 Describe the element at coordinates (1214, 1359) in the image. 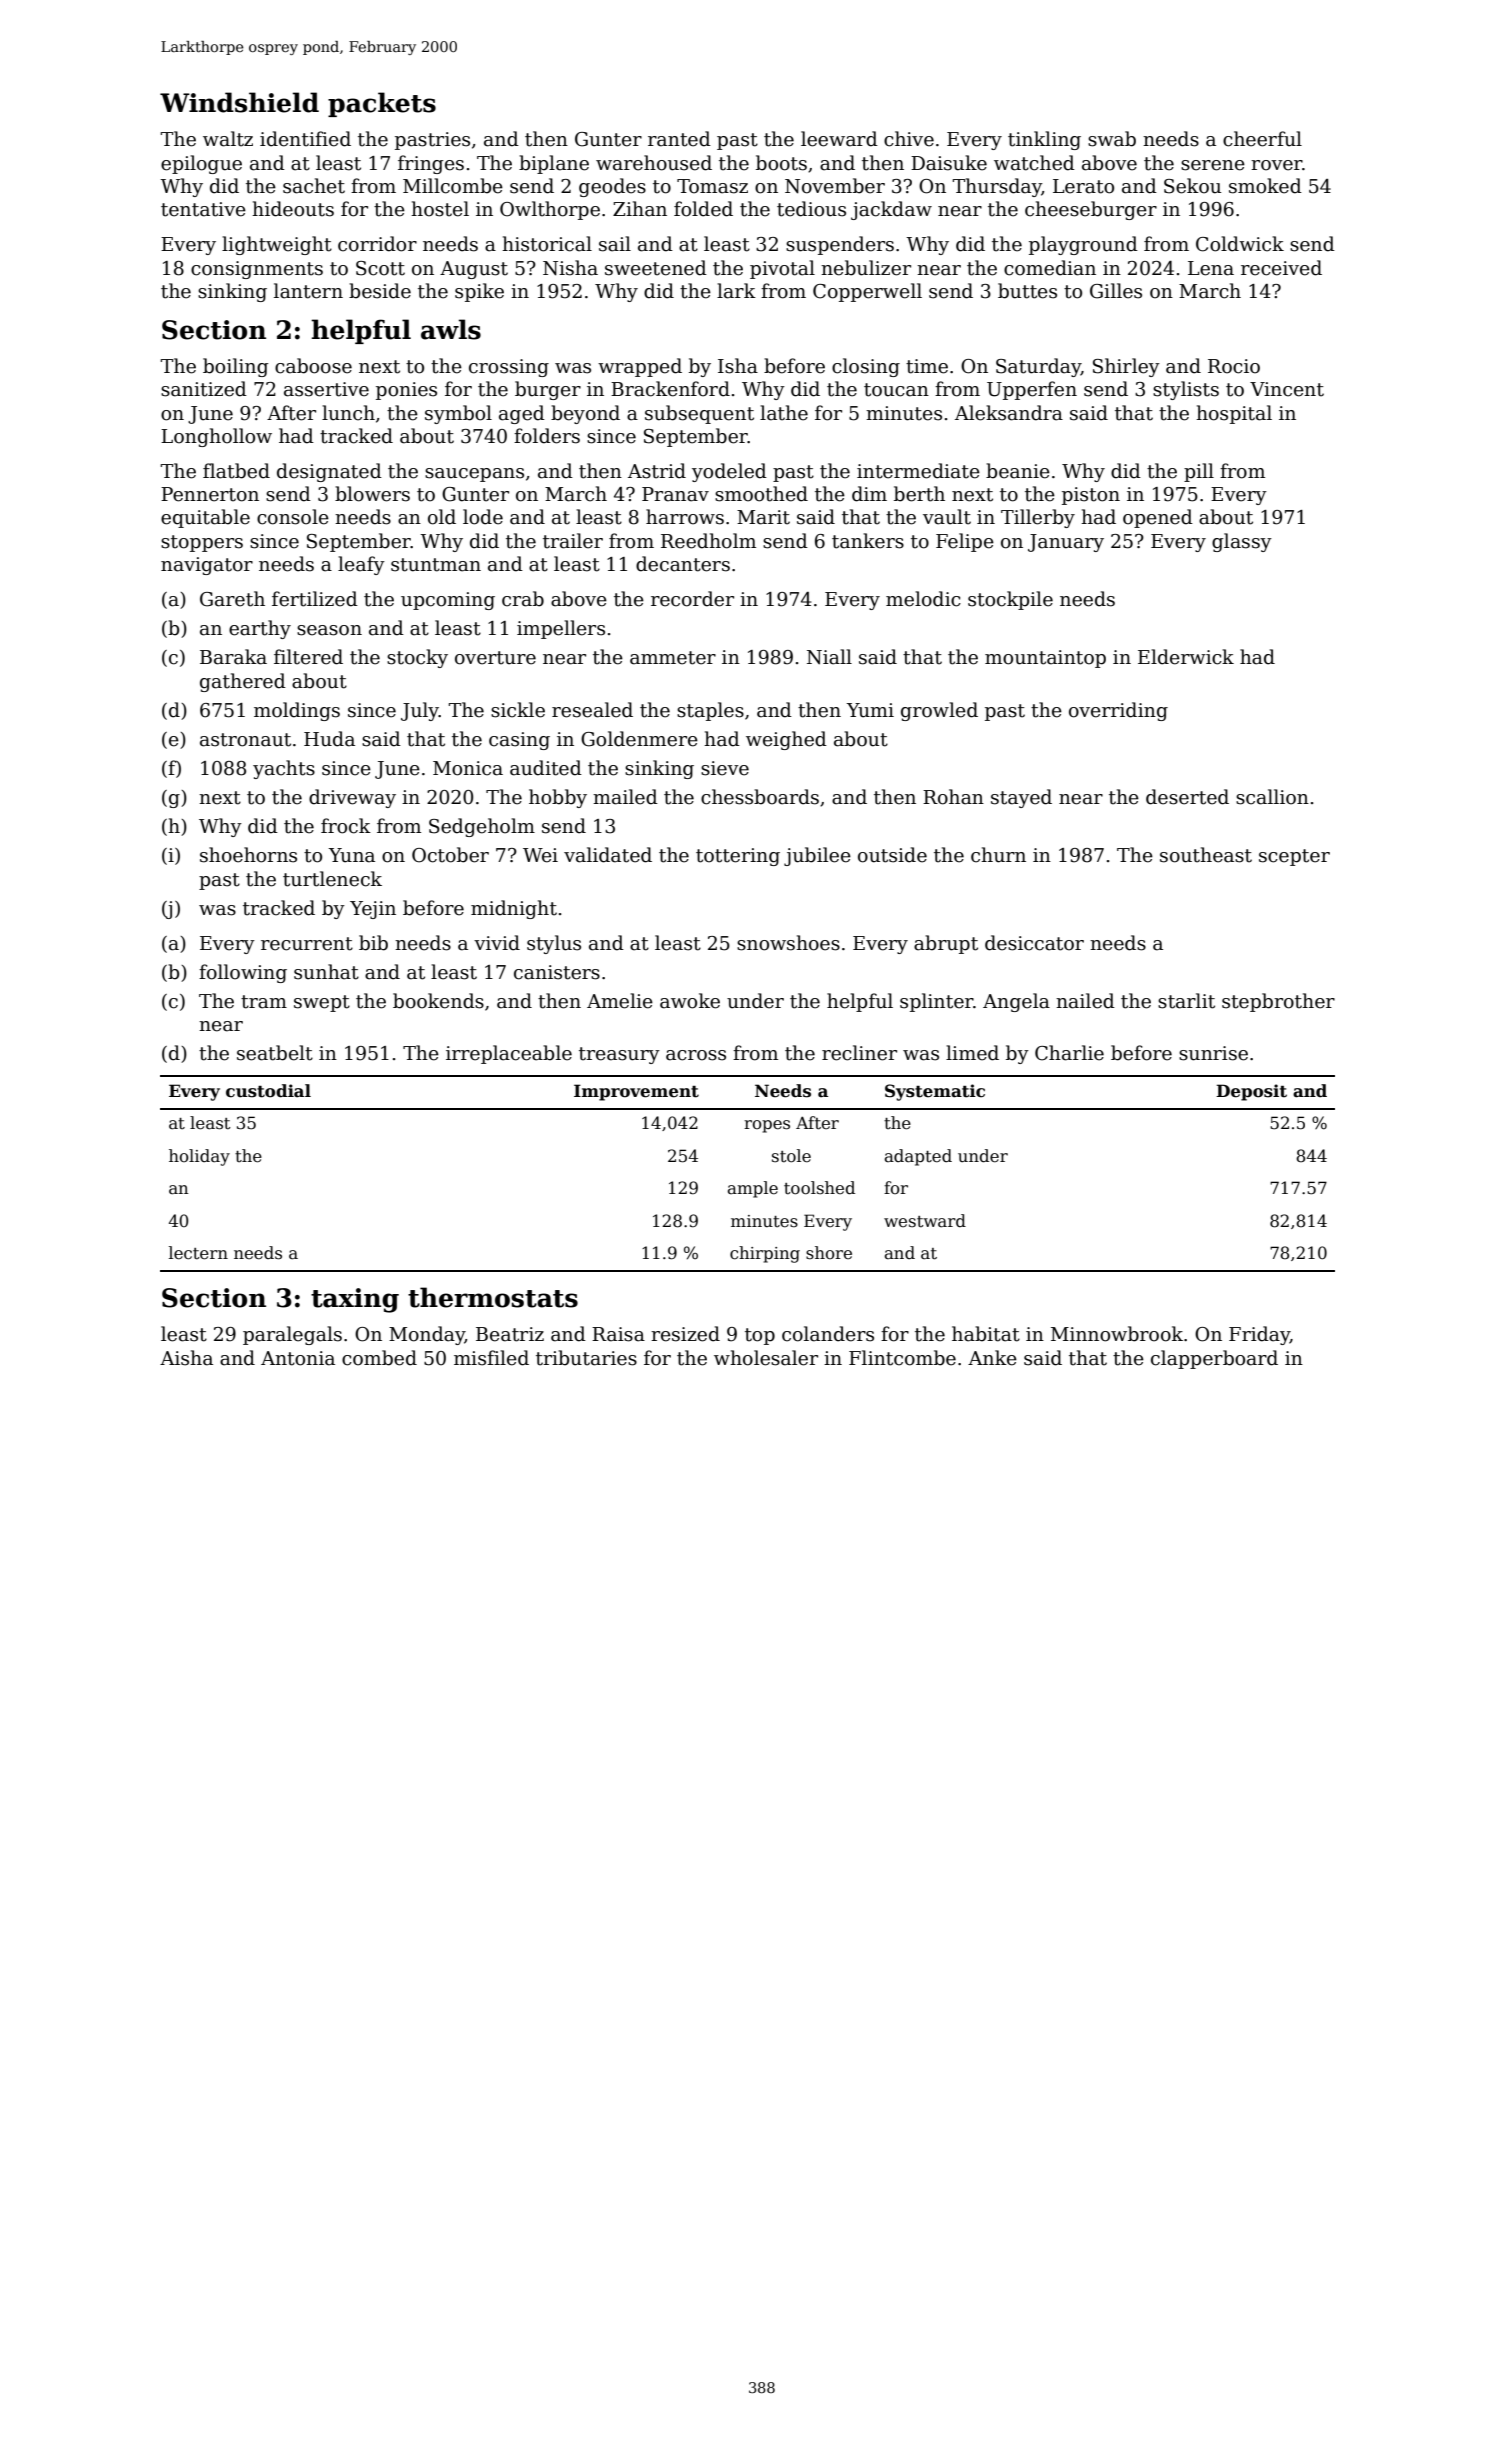

I see `clapperboard` at that location.
